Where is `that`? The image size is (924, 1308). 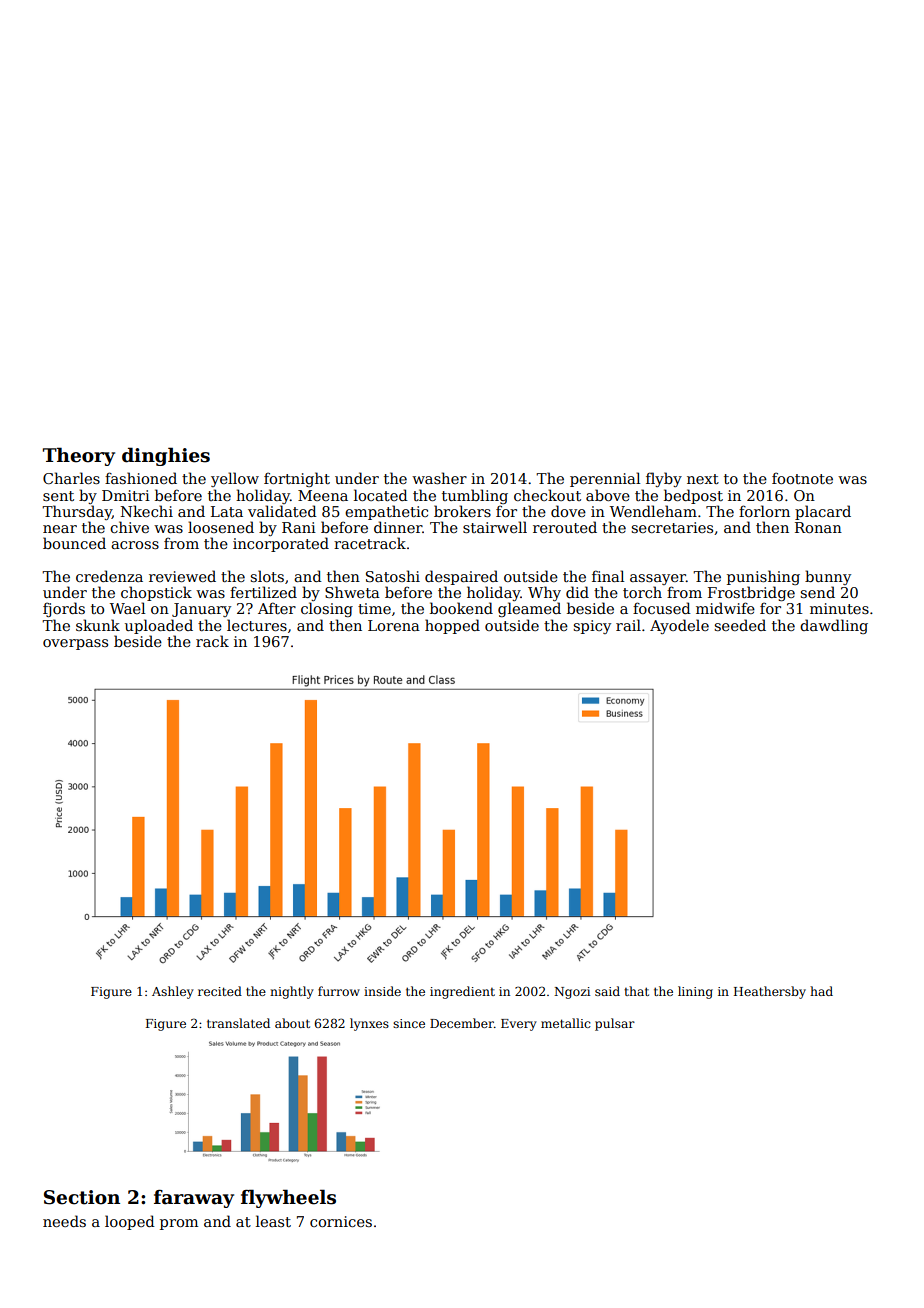 that is located at coordinates (636, 991).
